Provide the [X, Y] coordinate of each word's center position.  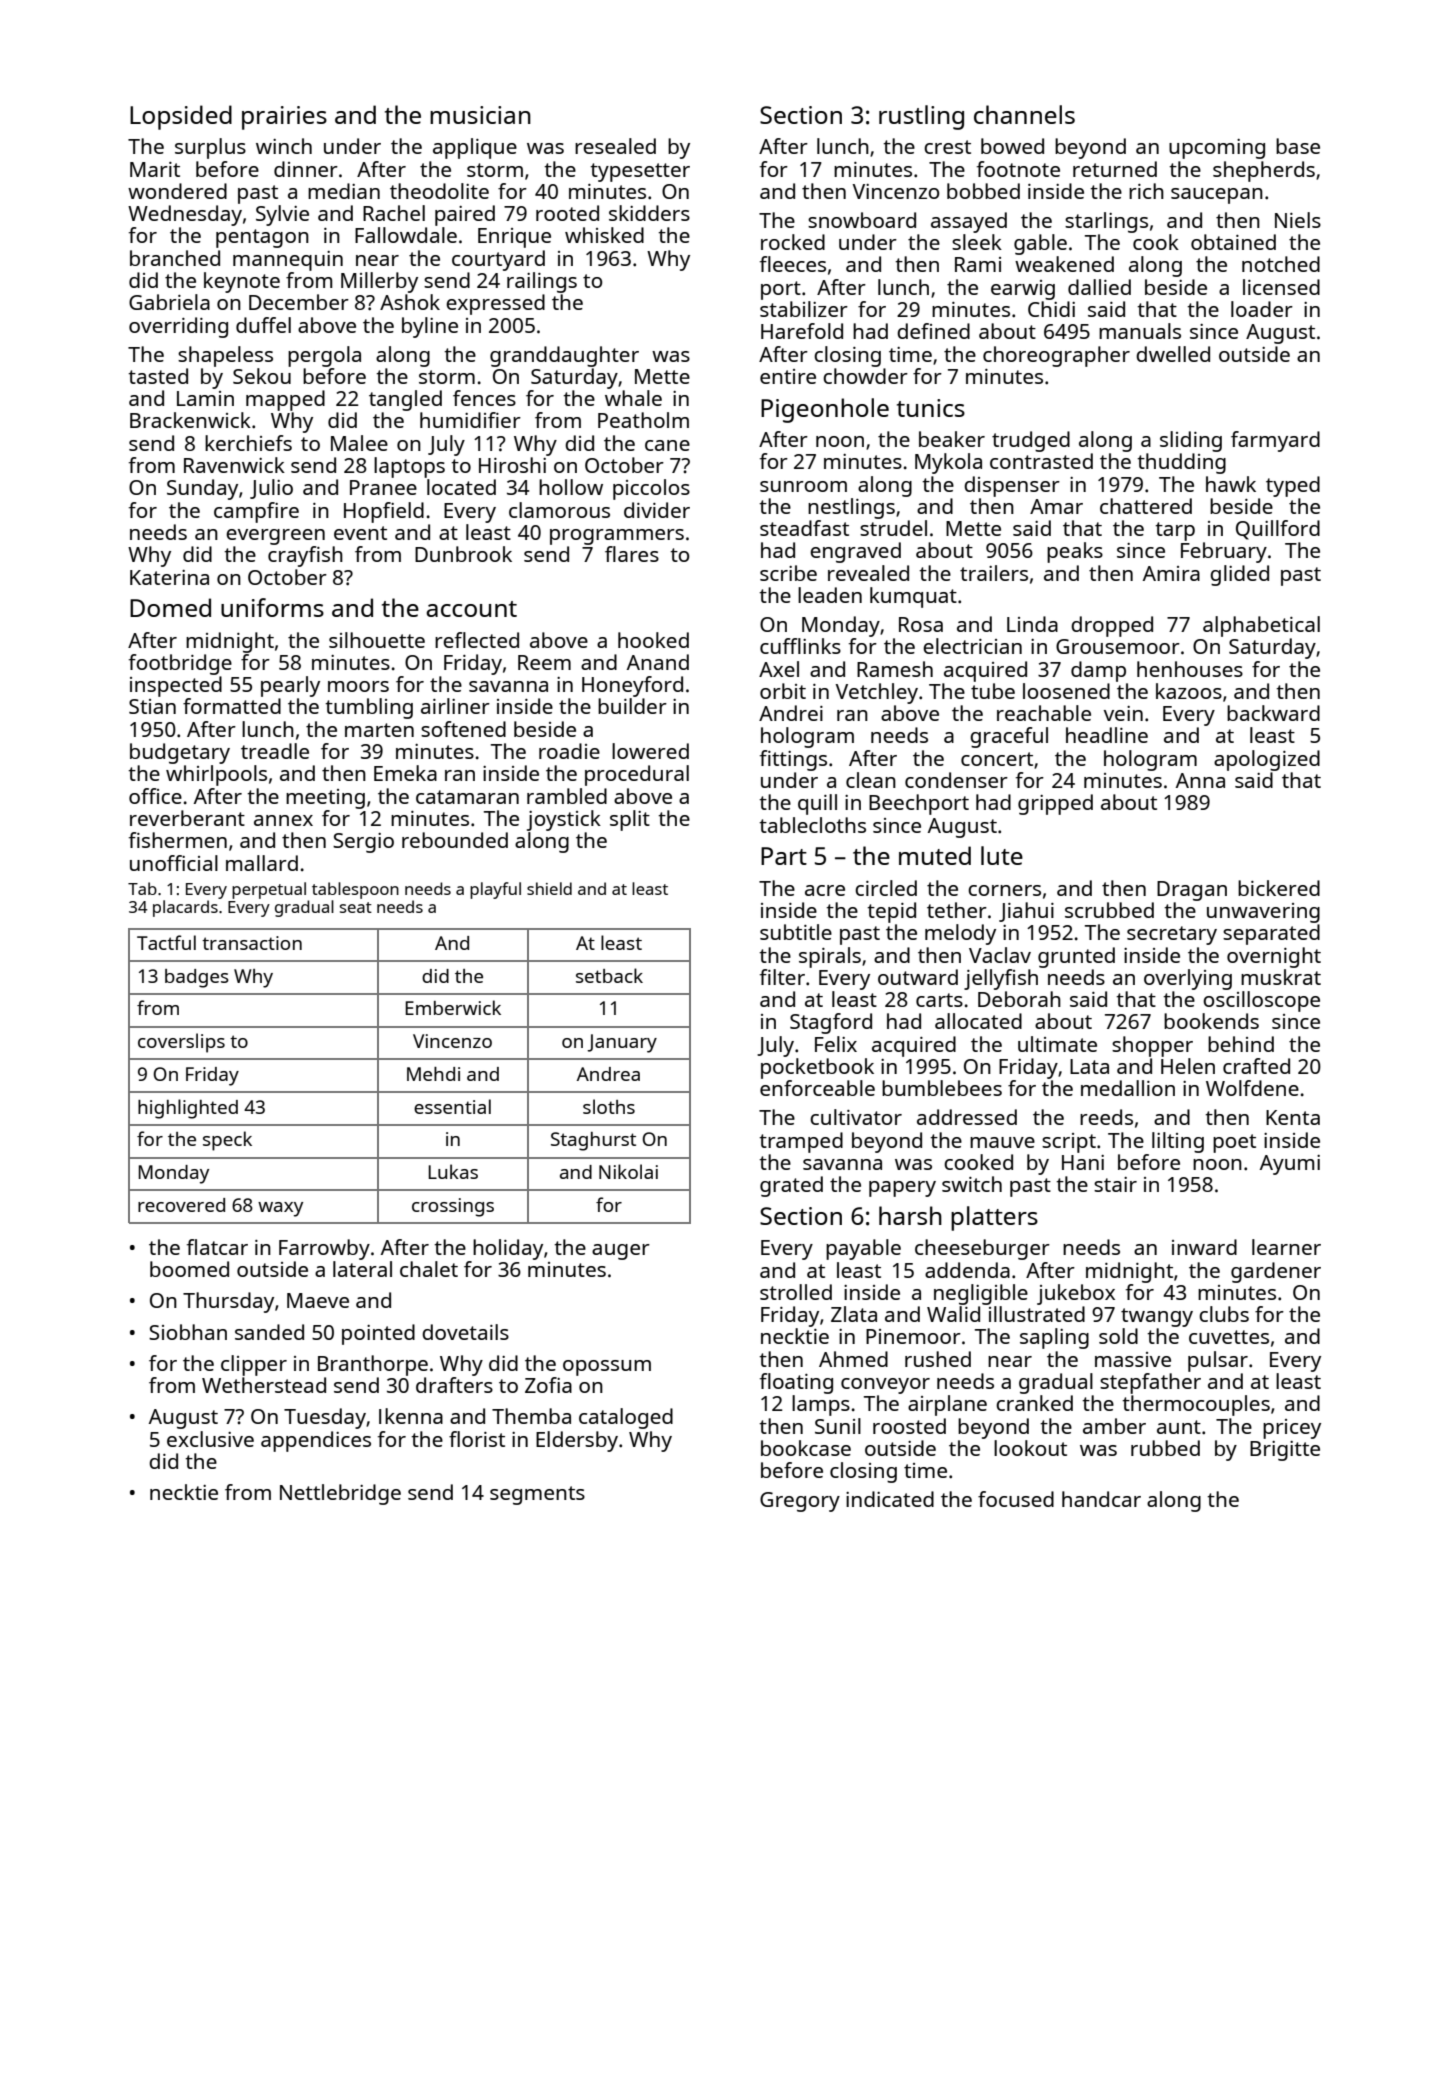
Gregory [800, 1502]
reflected [477, 640]
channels [1024, 114]
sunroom [803, 486]
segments [537, 1495]
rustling [921, 117]
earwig [1023, 290]
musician [480, 115]
